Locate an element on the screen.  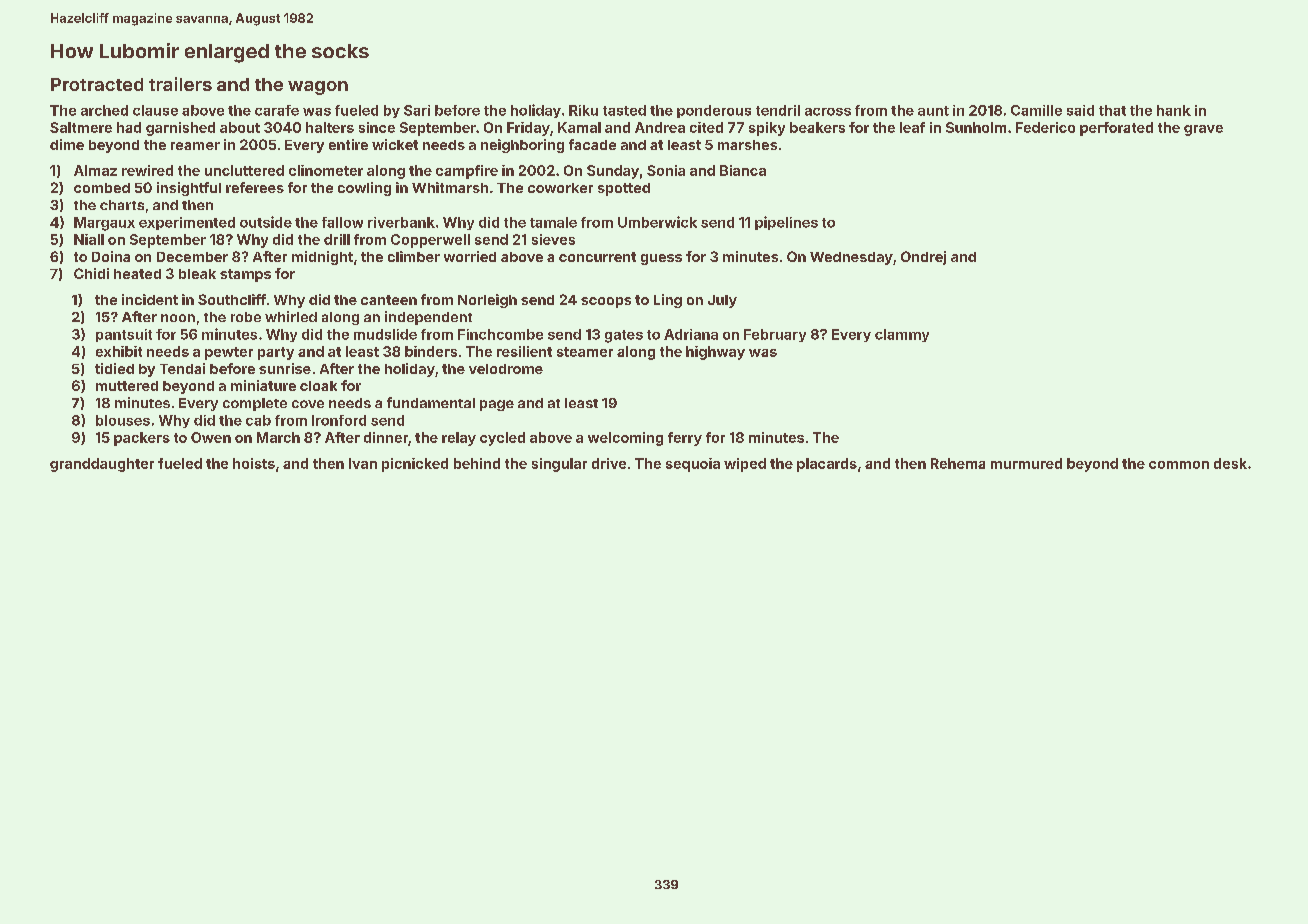
Owen is located at coordinates (211, 437).
